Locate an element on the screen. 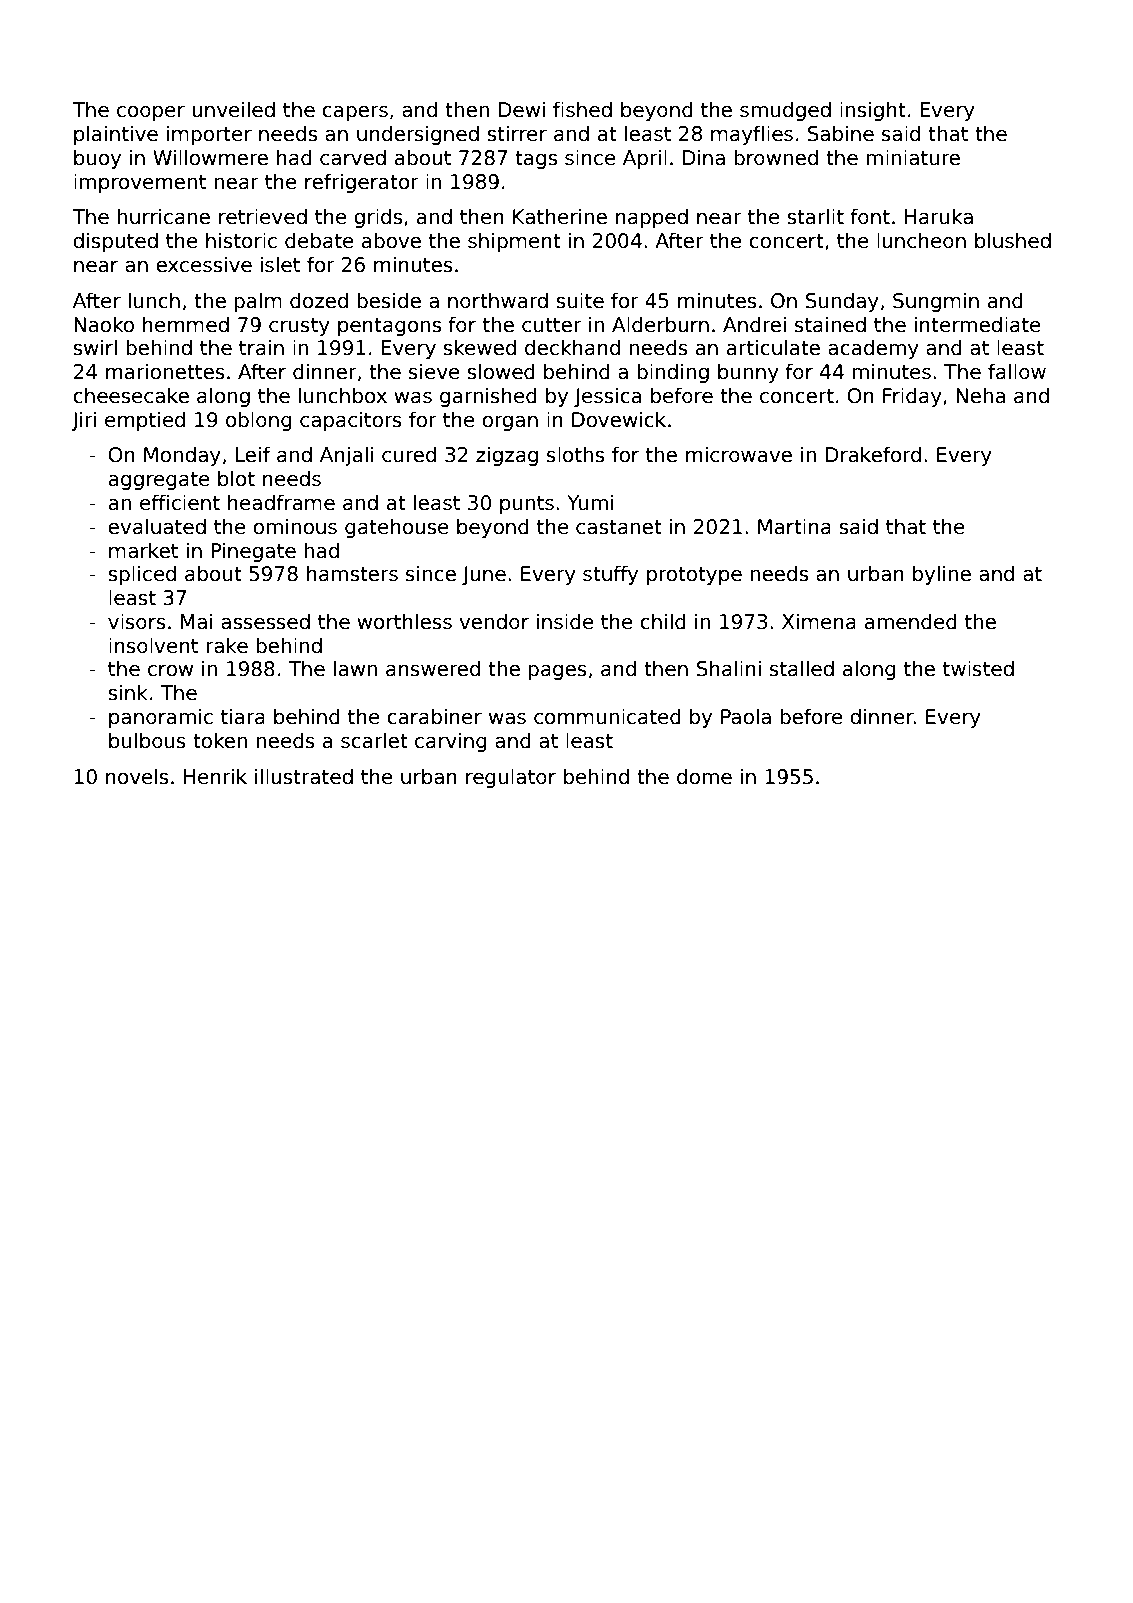 This screenshot has width=1133, height=1603. excessive is located at coordinates (204, 264).
